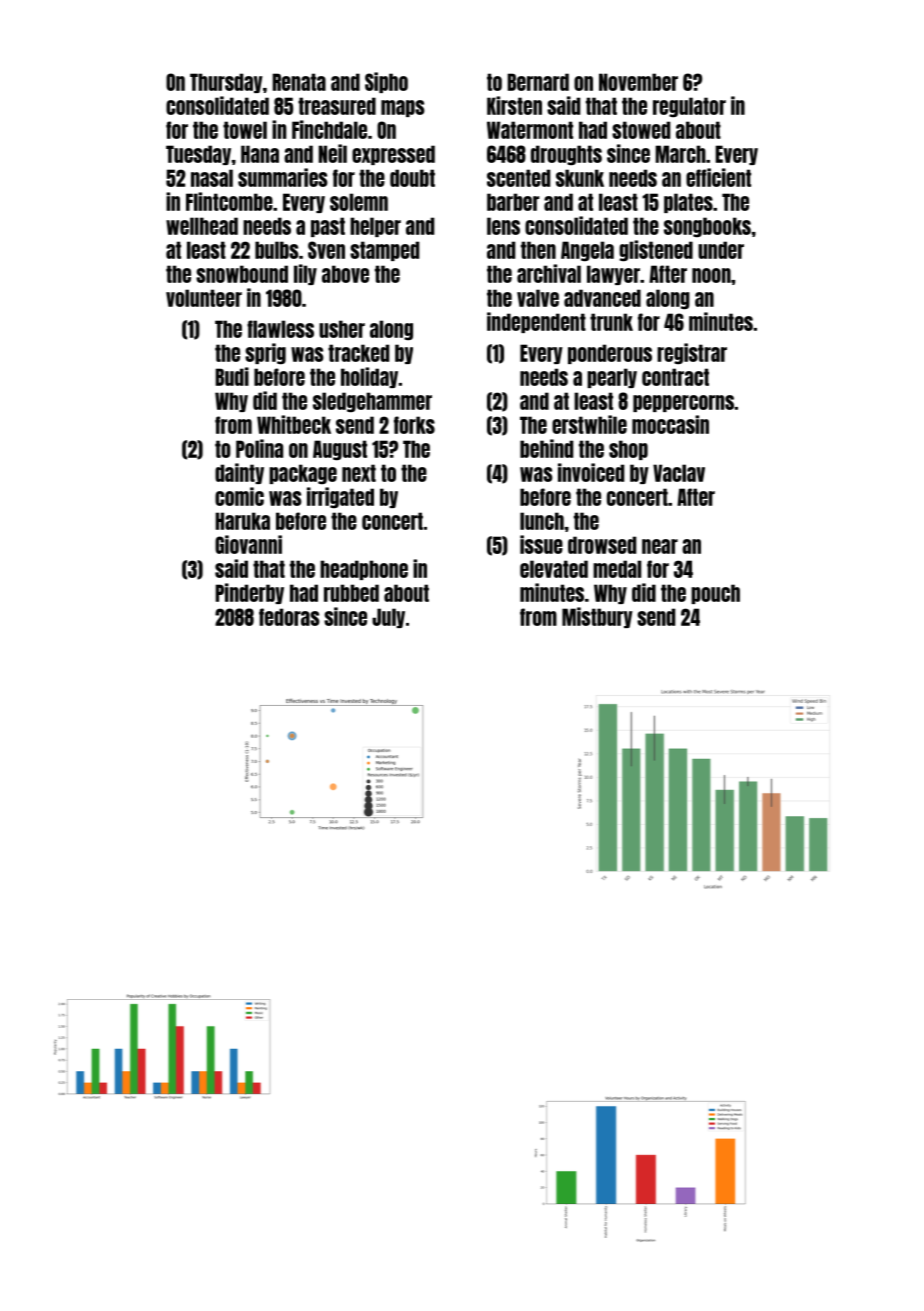  Describe the element at coordinates (232, 376) in the screenshot. I see `Budi` at that location.
